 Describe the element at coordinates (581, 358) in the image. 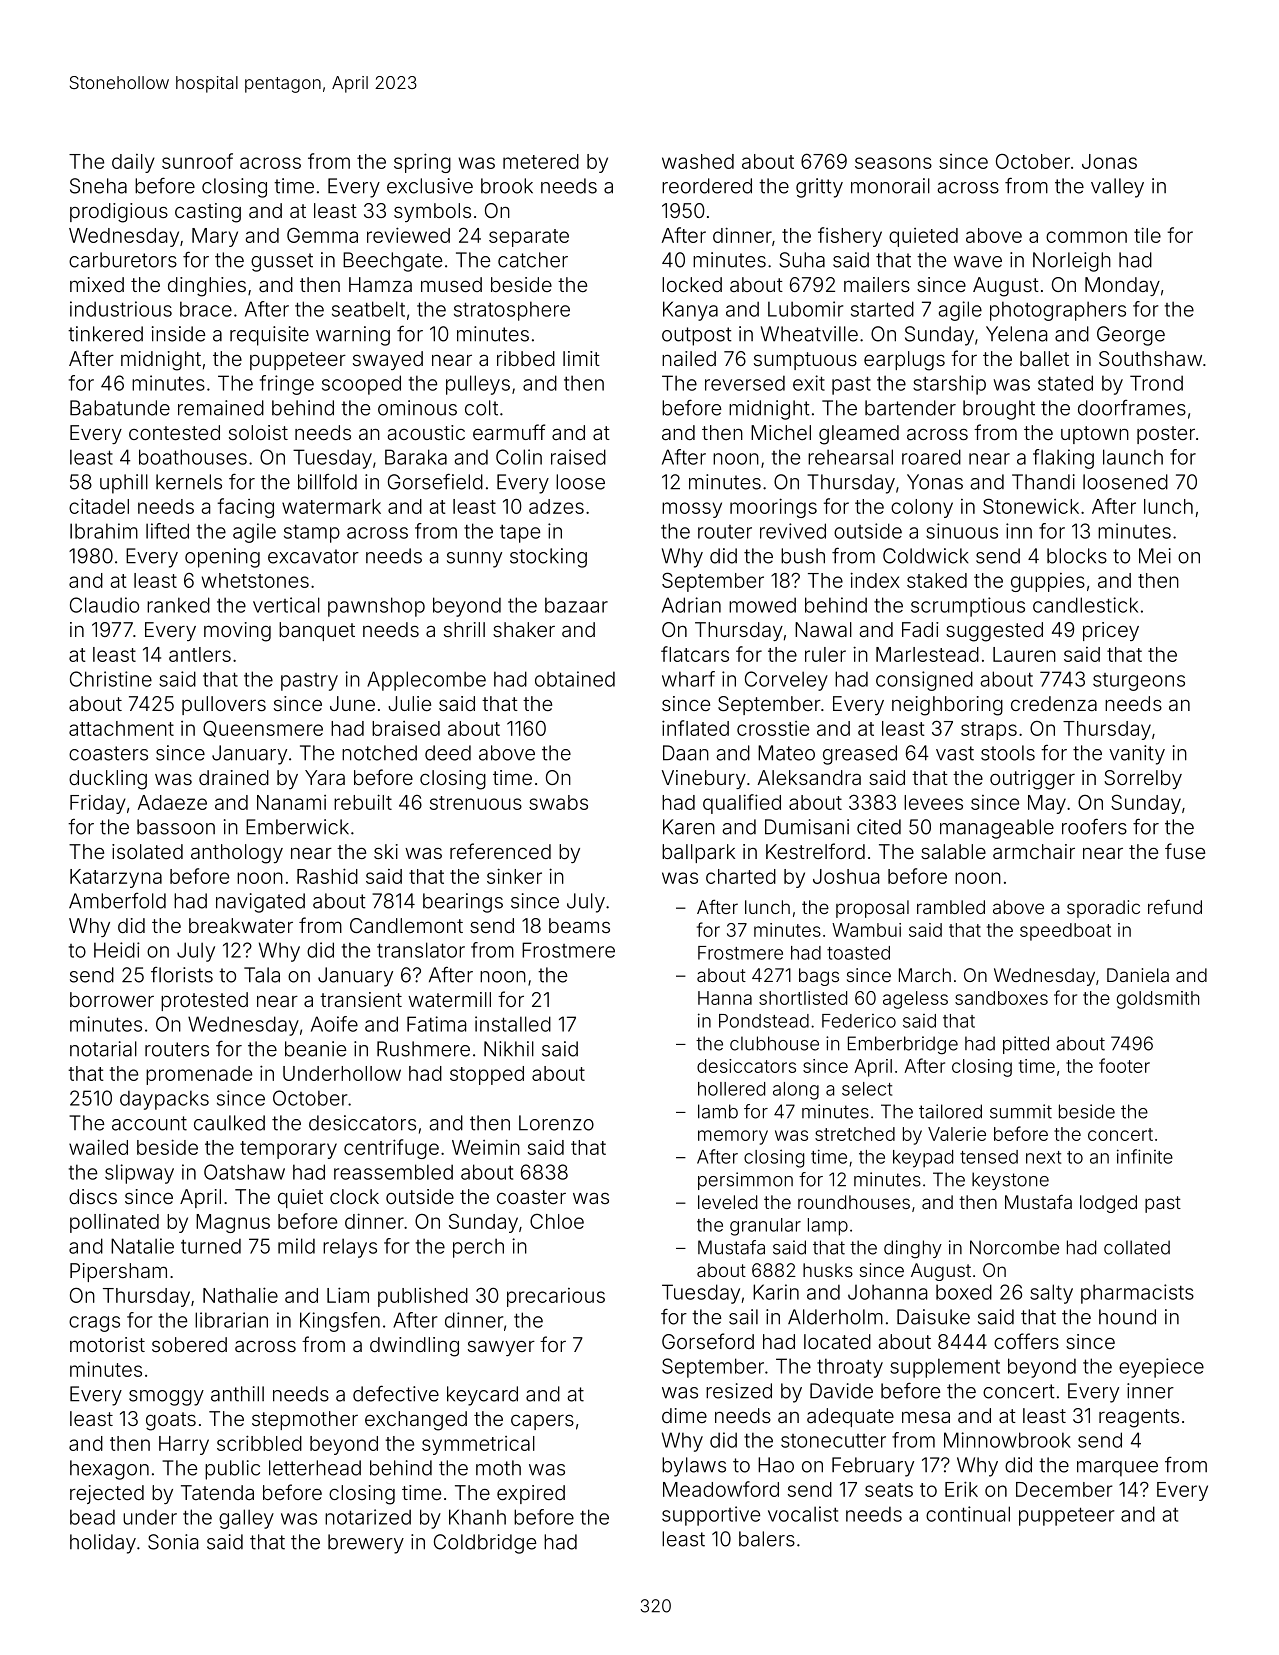

I see `limit` at that location.
